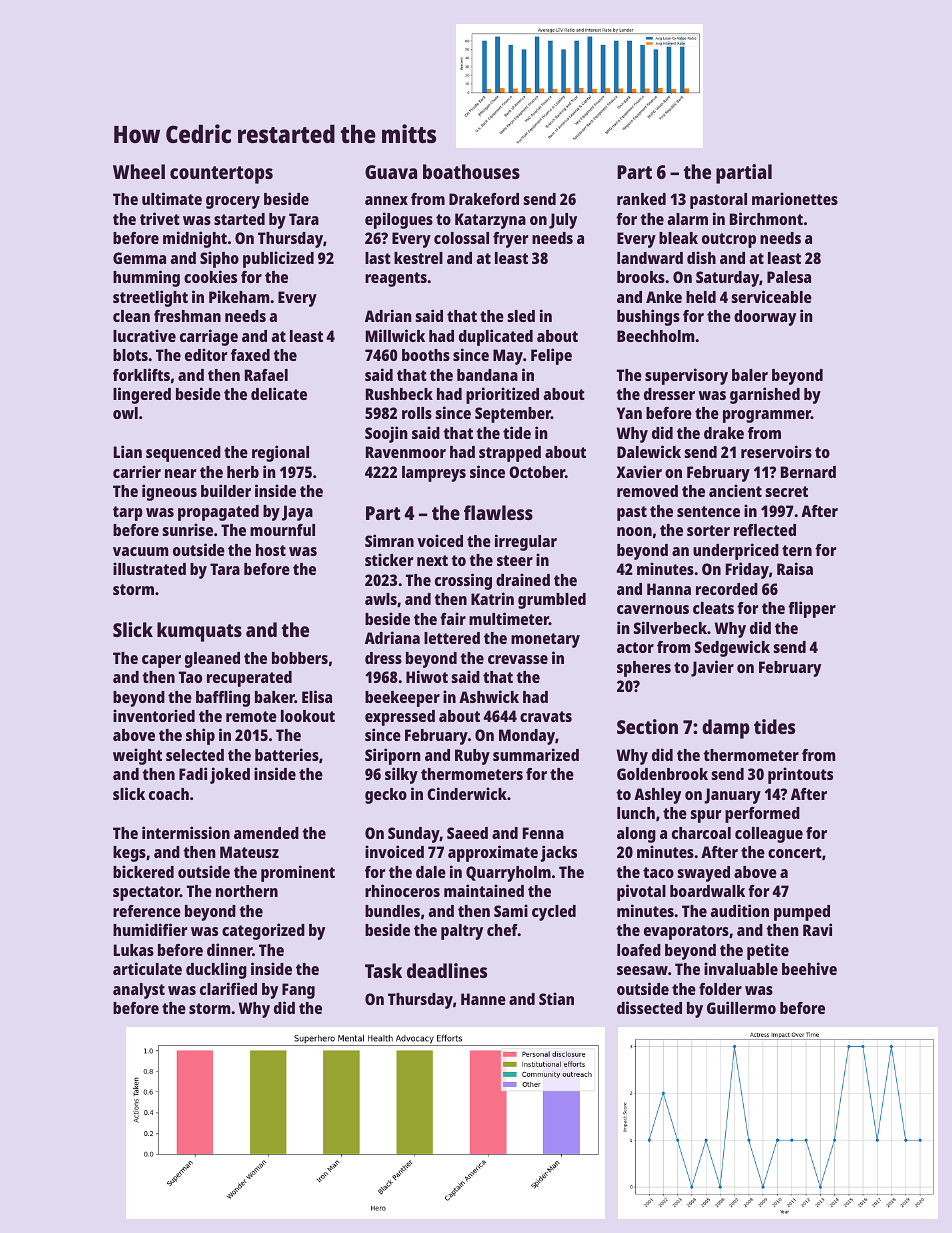 The width and height of the screenshot is (952, 1233). I want to click on Wheel, so click(139, 171).
